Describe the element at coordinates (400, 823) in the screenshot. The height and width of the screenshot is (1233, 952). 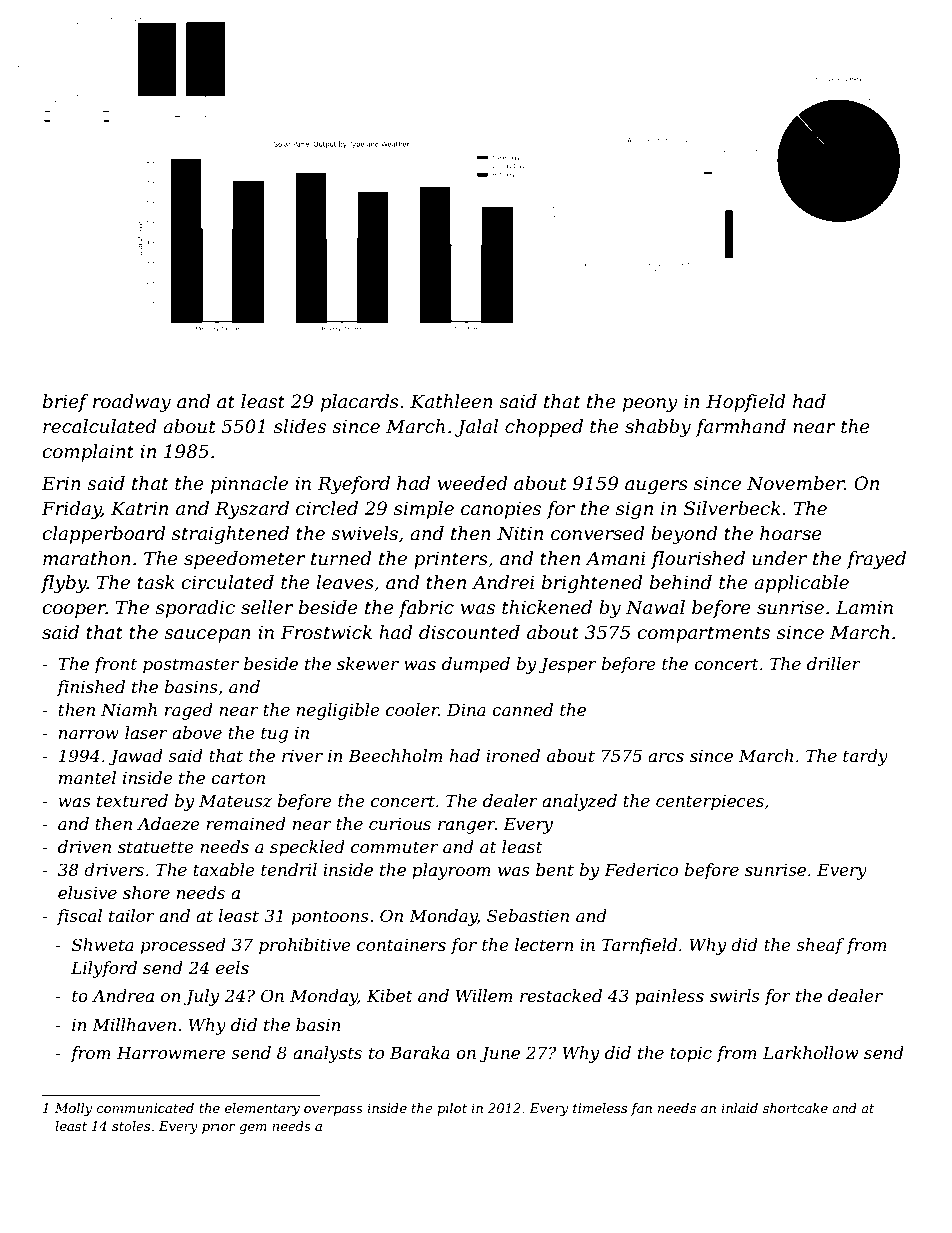
I see `curious` at that location.
